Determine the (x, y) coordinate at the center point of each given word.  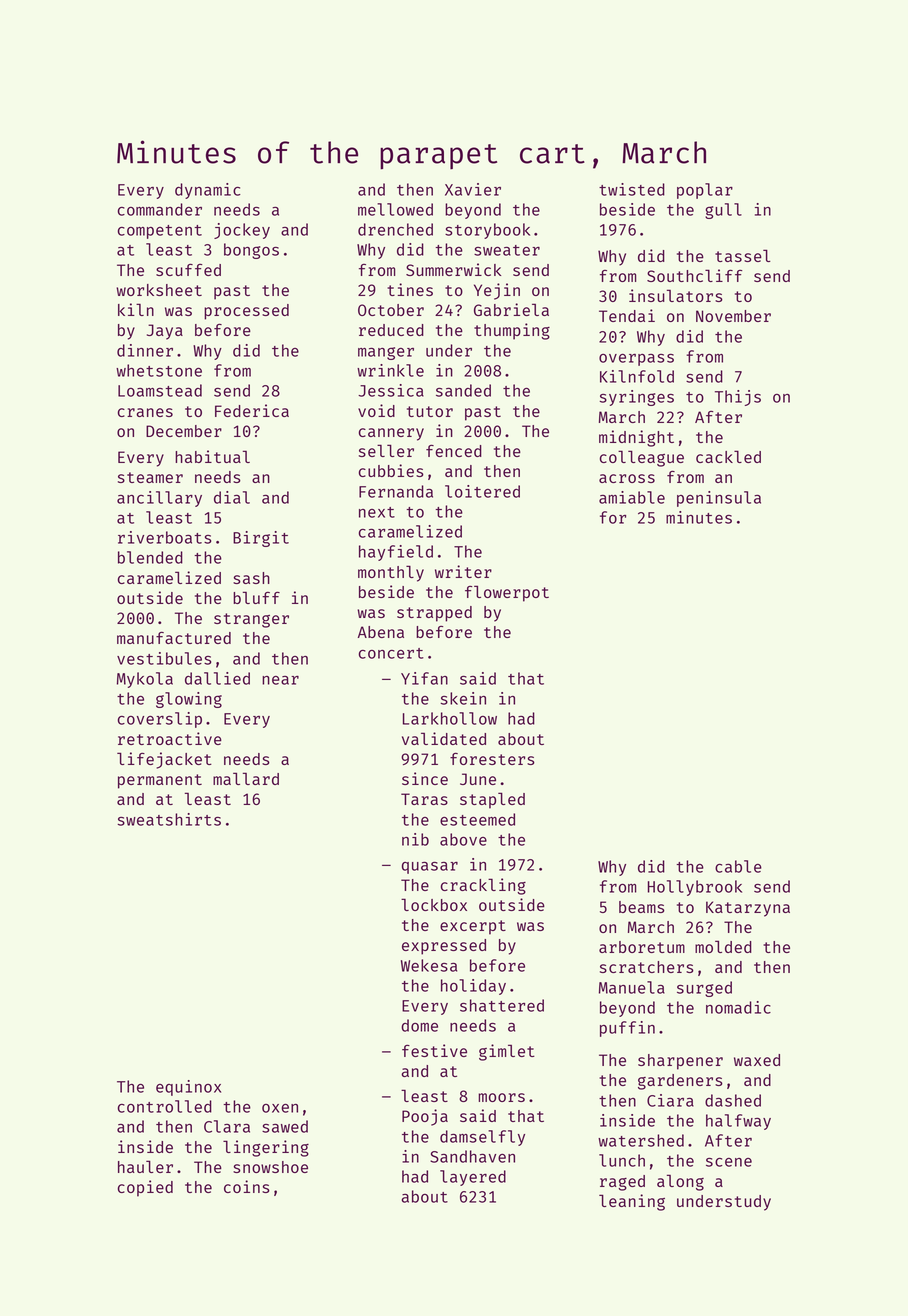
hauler (145, 1166)
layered (473, 1178)
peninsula (719, 499)
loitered (482, 491)
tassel (743, 255)
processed (246, 312)
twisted (632, 189)
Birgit (261, 539)
